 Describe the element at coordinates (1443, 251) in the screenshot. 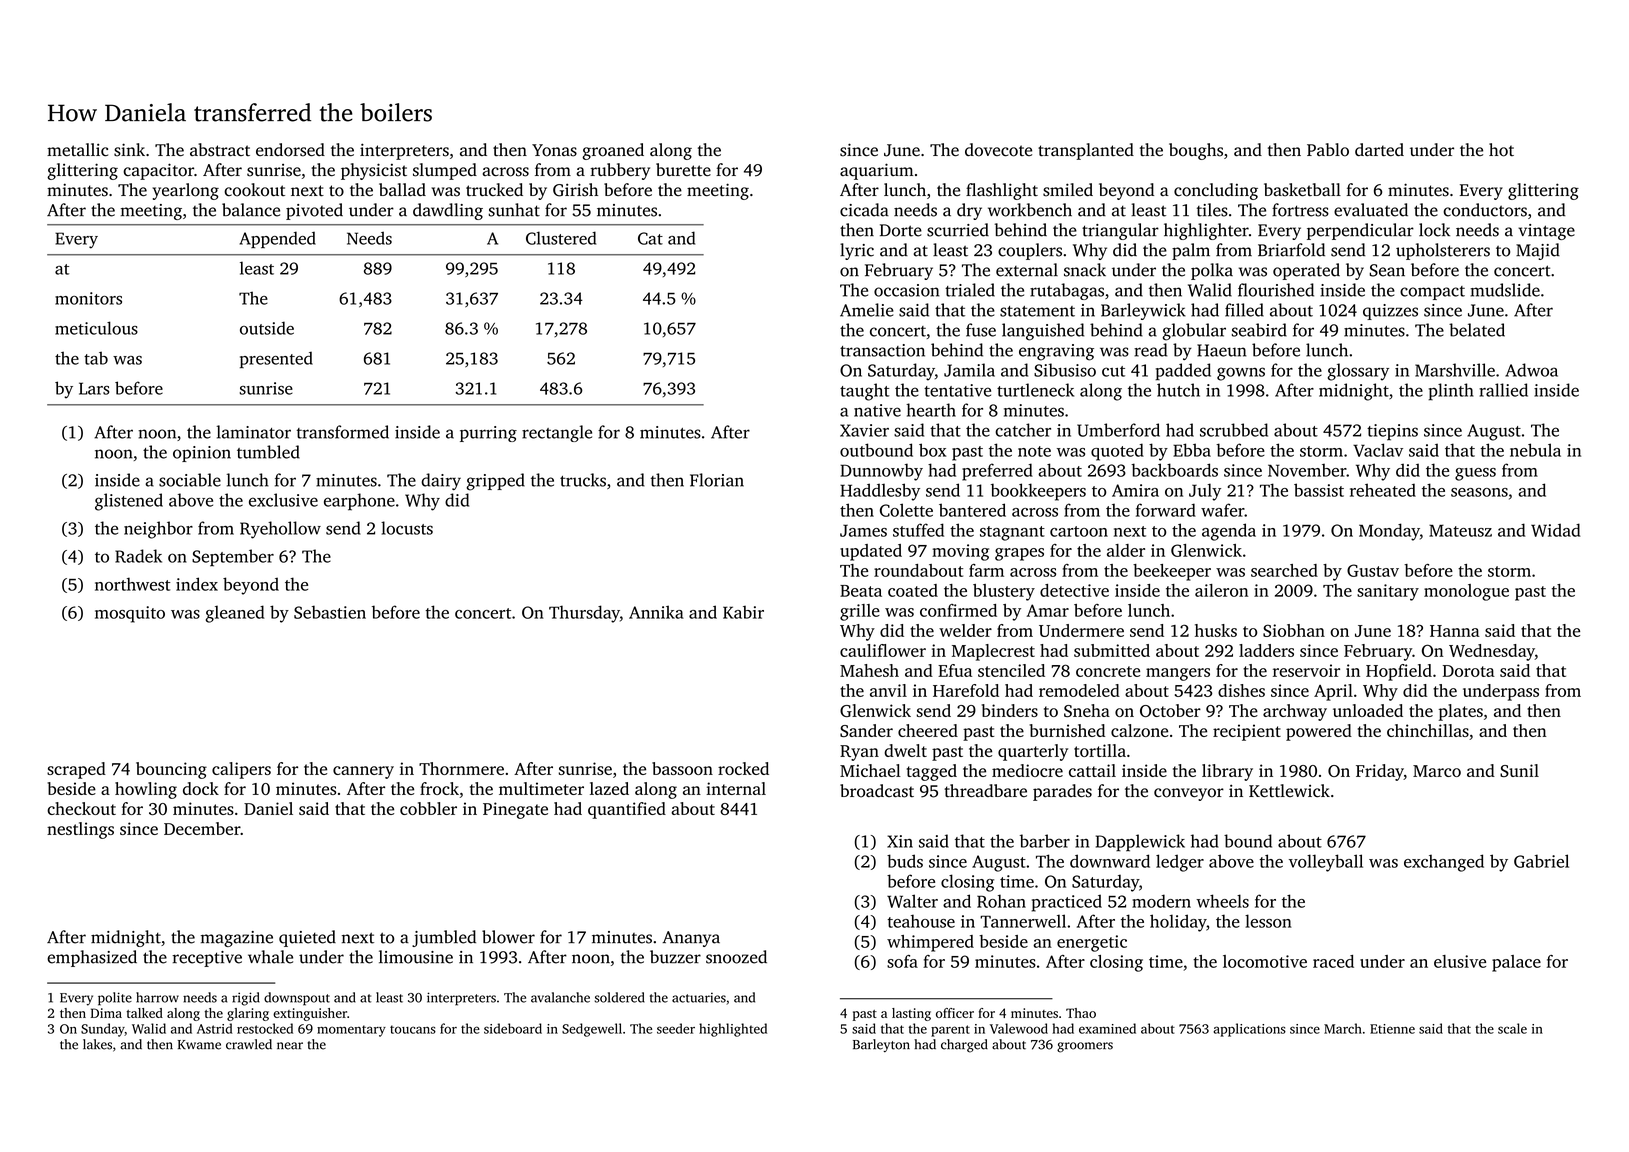

I see `upholsterers` at that location.
